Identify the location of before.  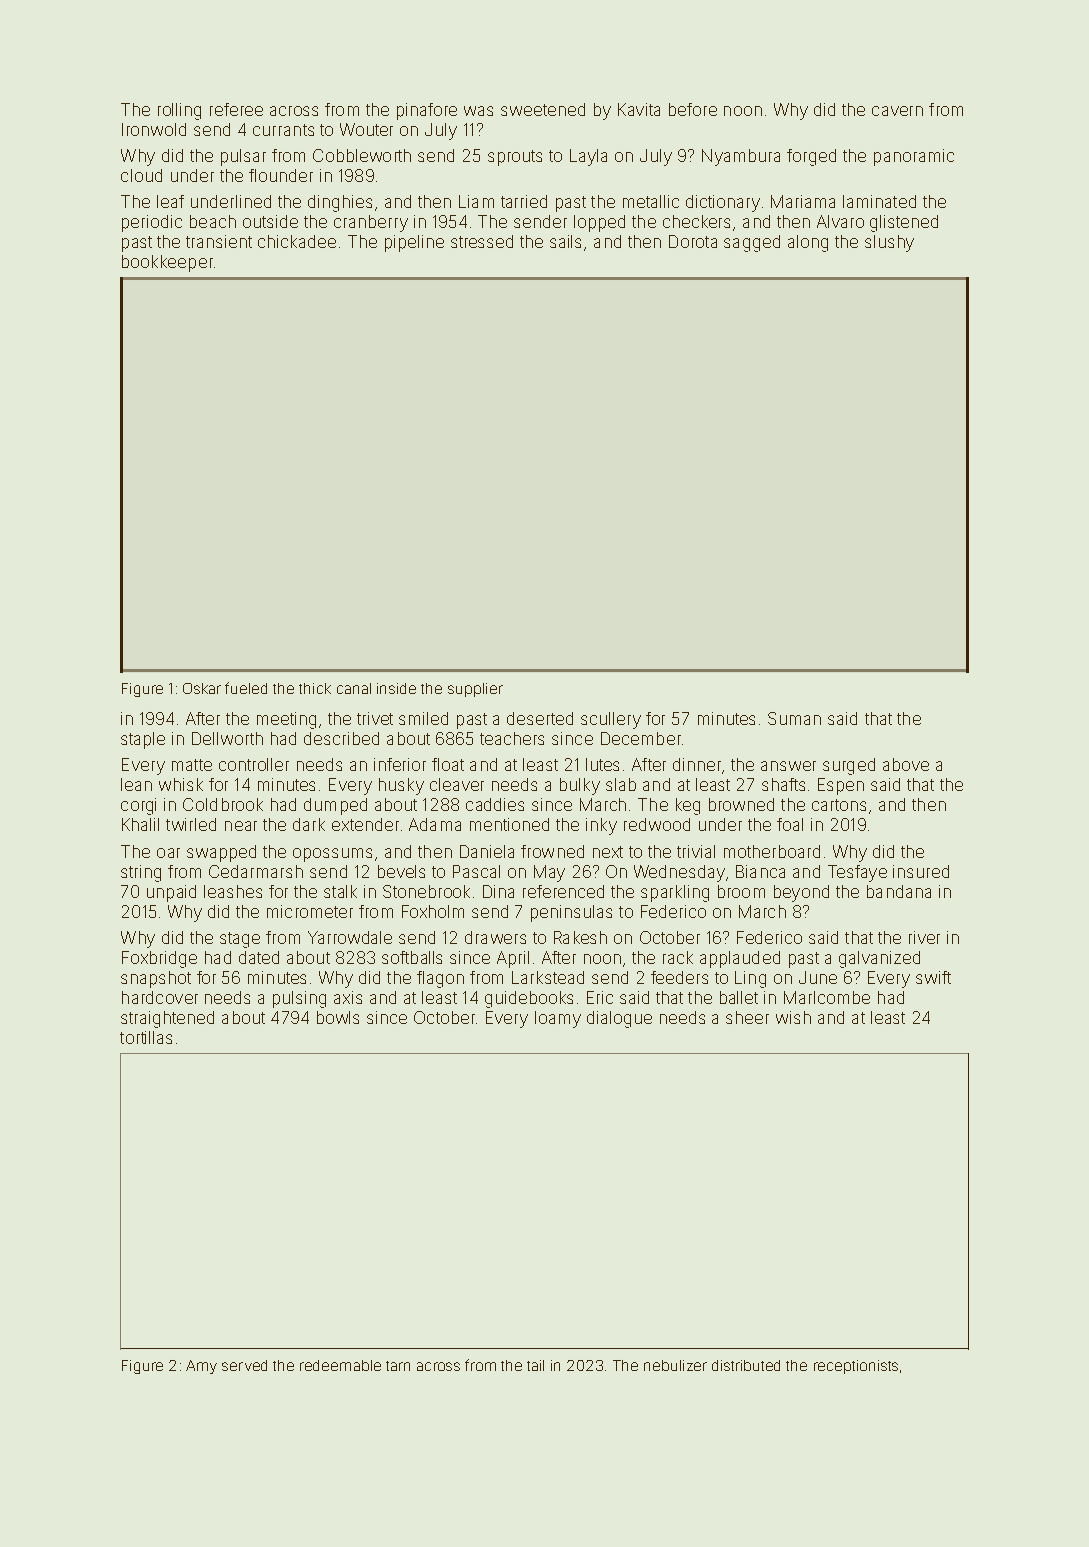
(693, 109).
